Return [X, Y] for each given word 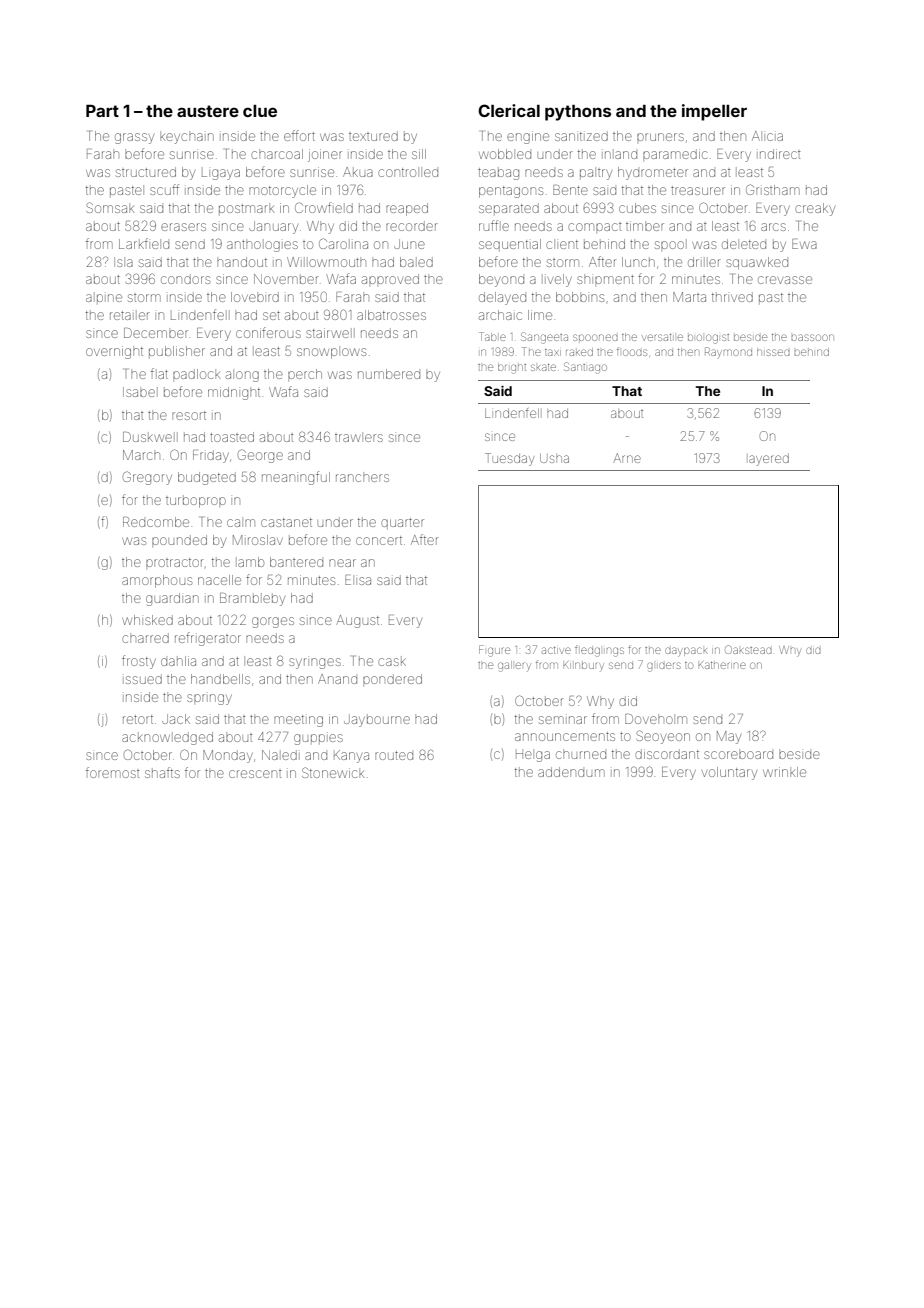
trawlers [359, 438]
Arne [627, 458]
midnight [234, 393]
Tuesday [509, 459]
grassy [134, 138]
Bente [570, 190]
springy [209, 699]
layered [769, 460]
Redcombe [156, 522]
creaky [815, 209]
